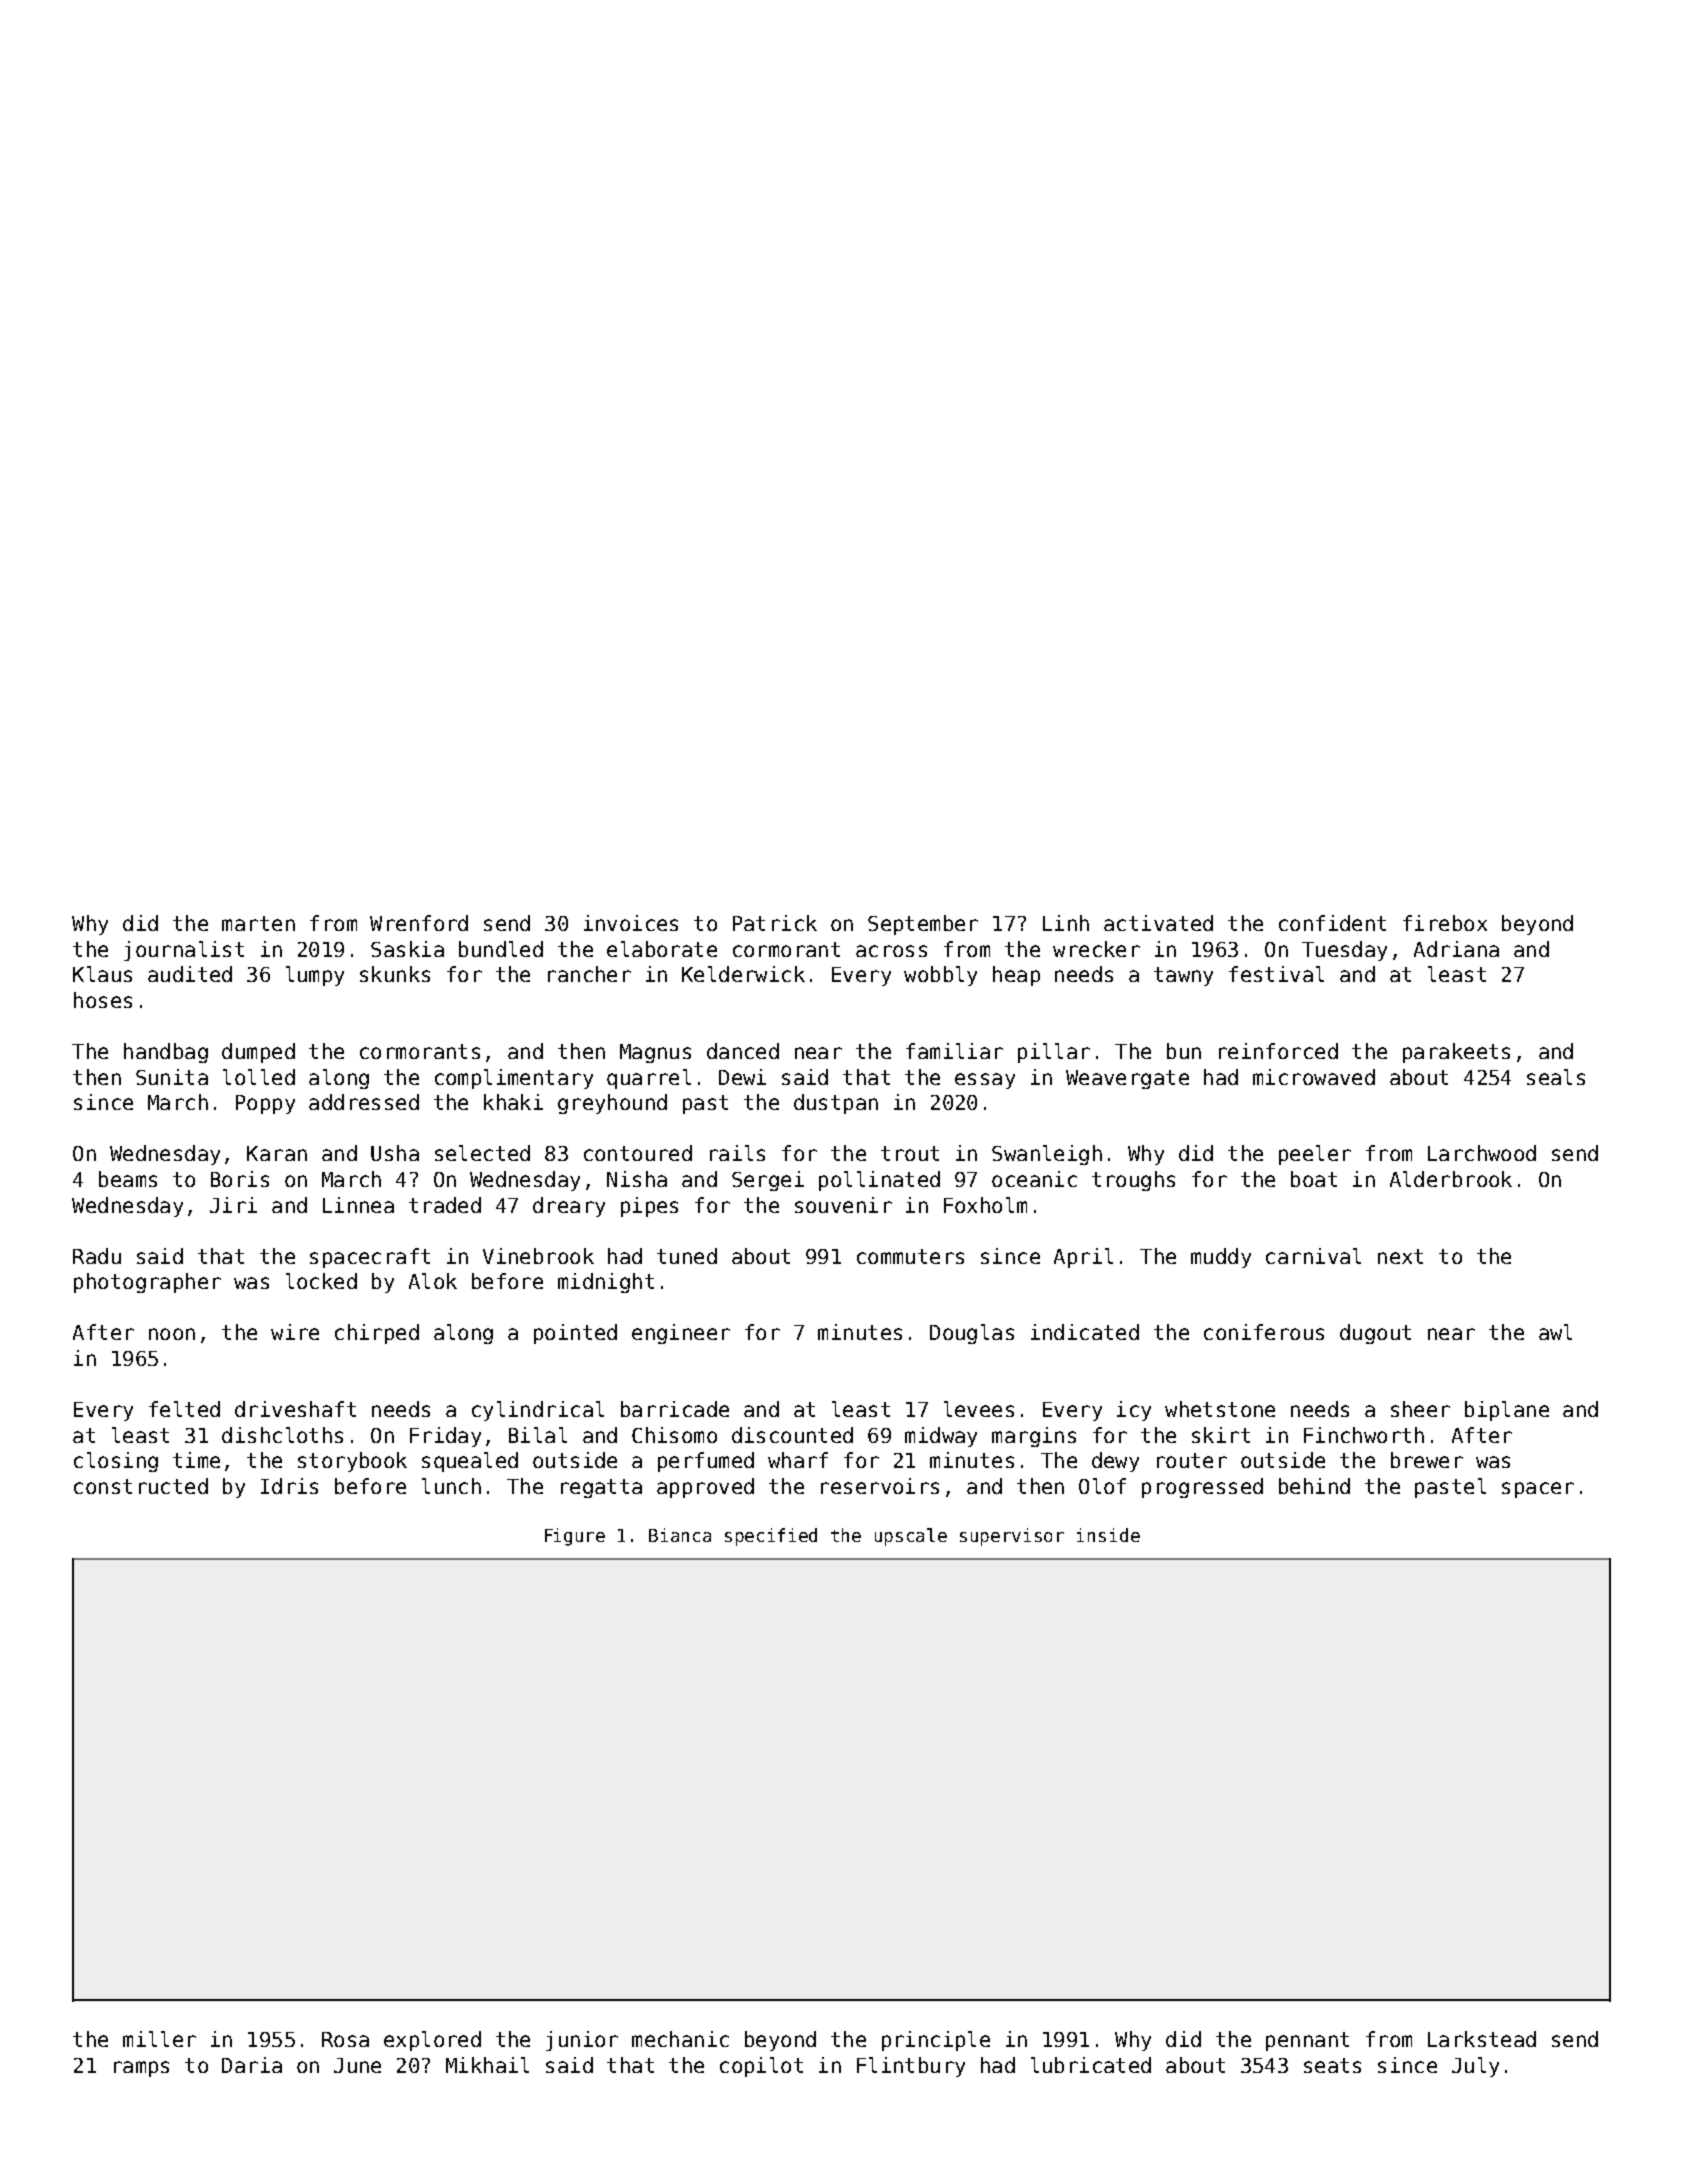 The width and height of the screenshot is (1683, 2178). What do you see at coordinates (1278, 1051) in the screenshot?
I see `reinforced` at bounding box center [1278, 1051].
